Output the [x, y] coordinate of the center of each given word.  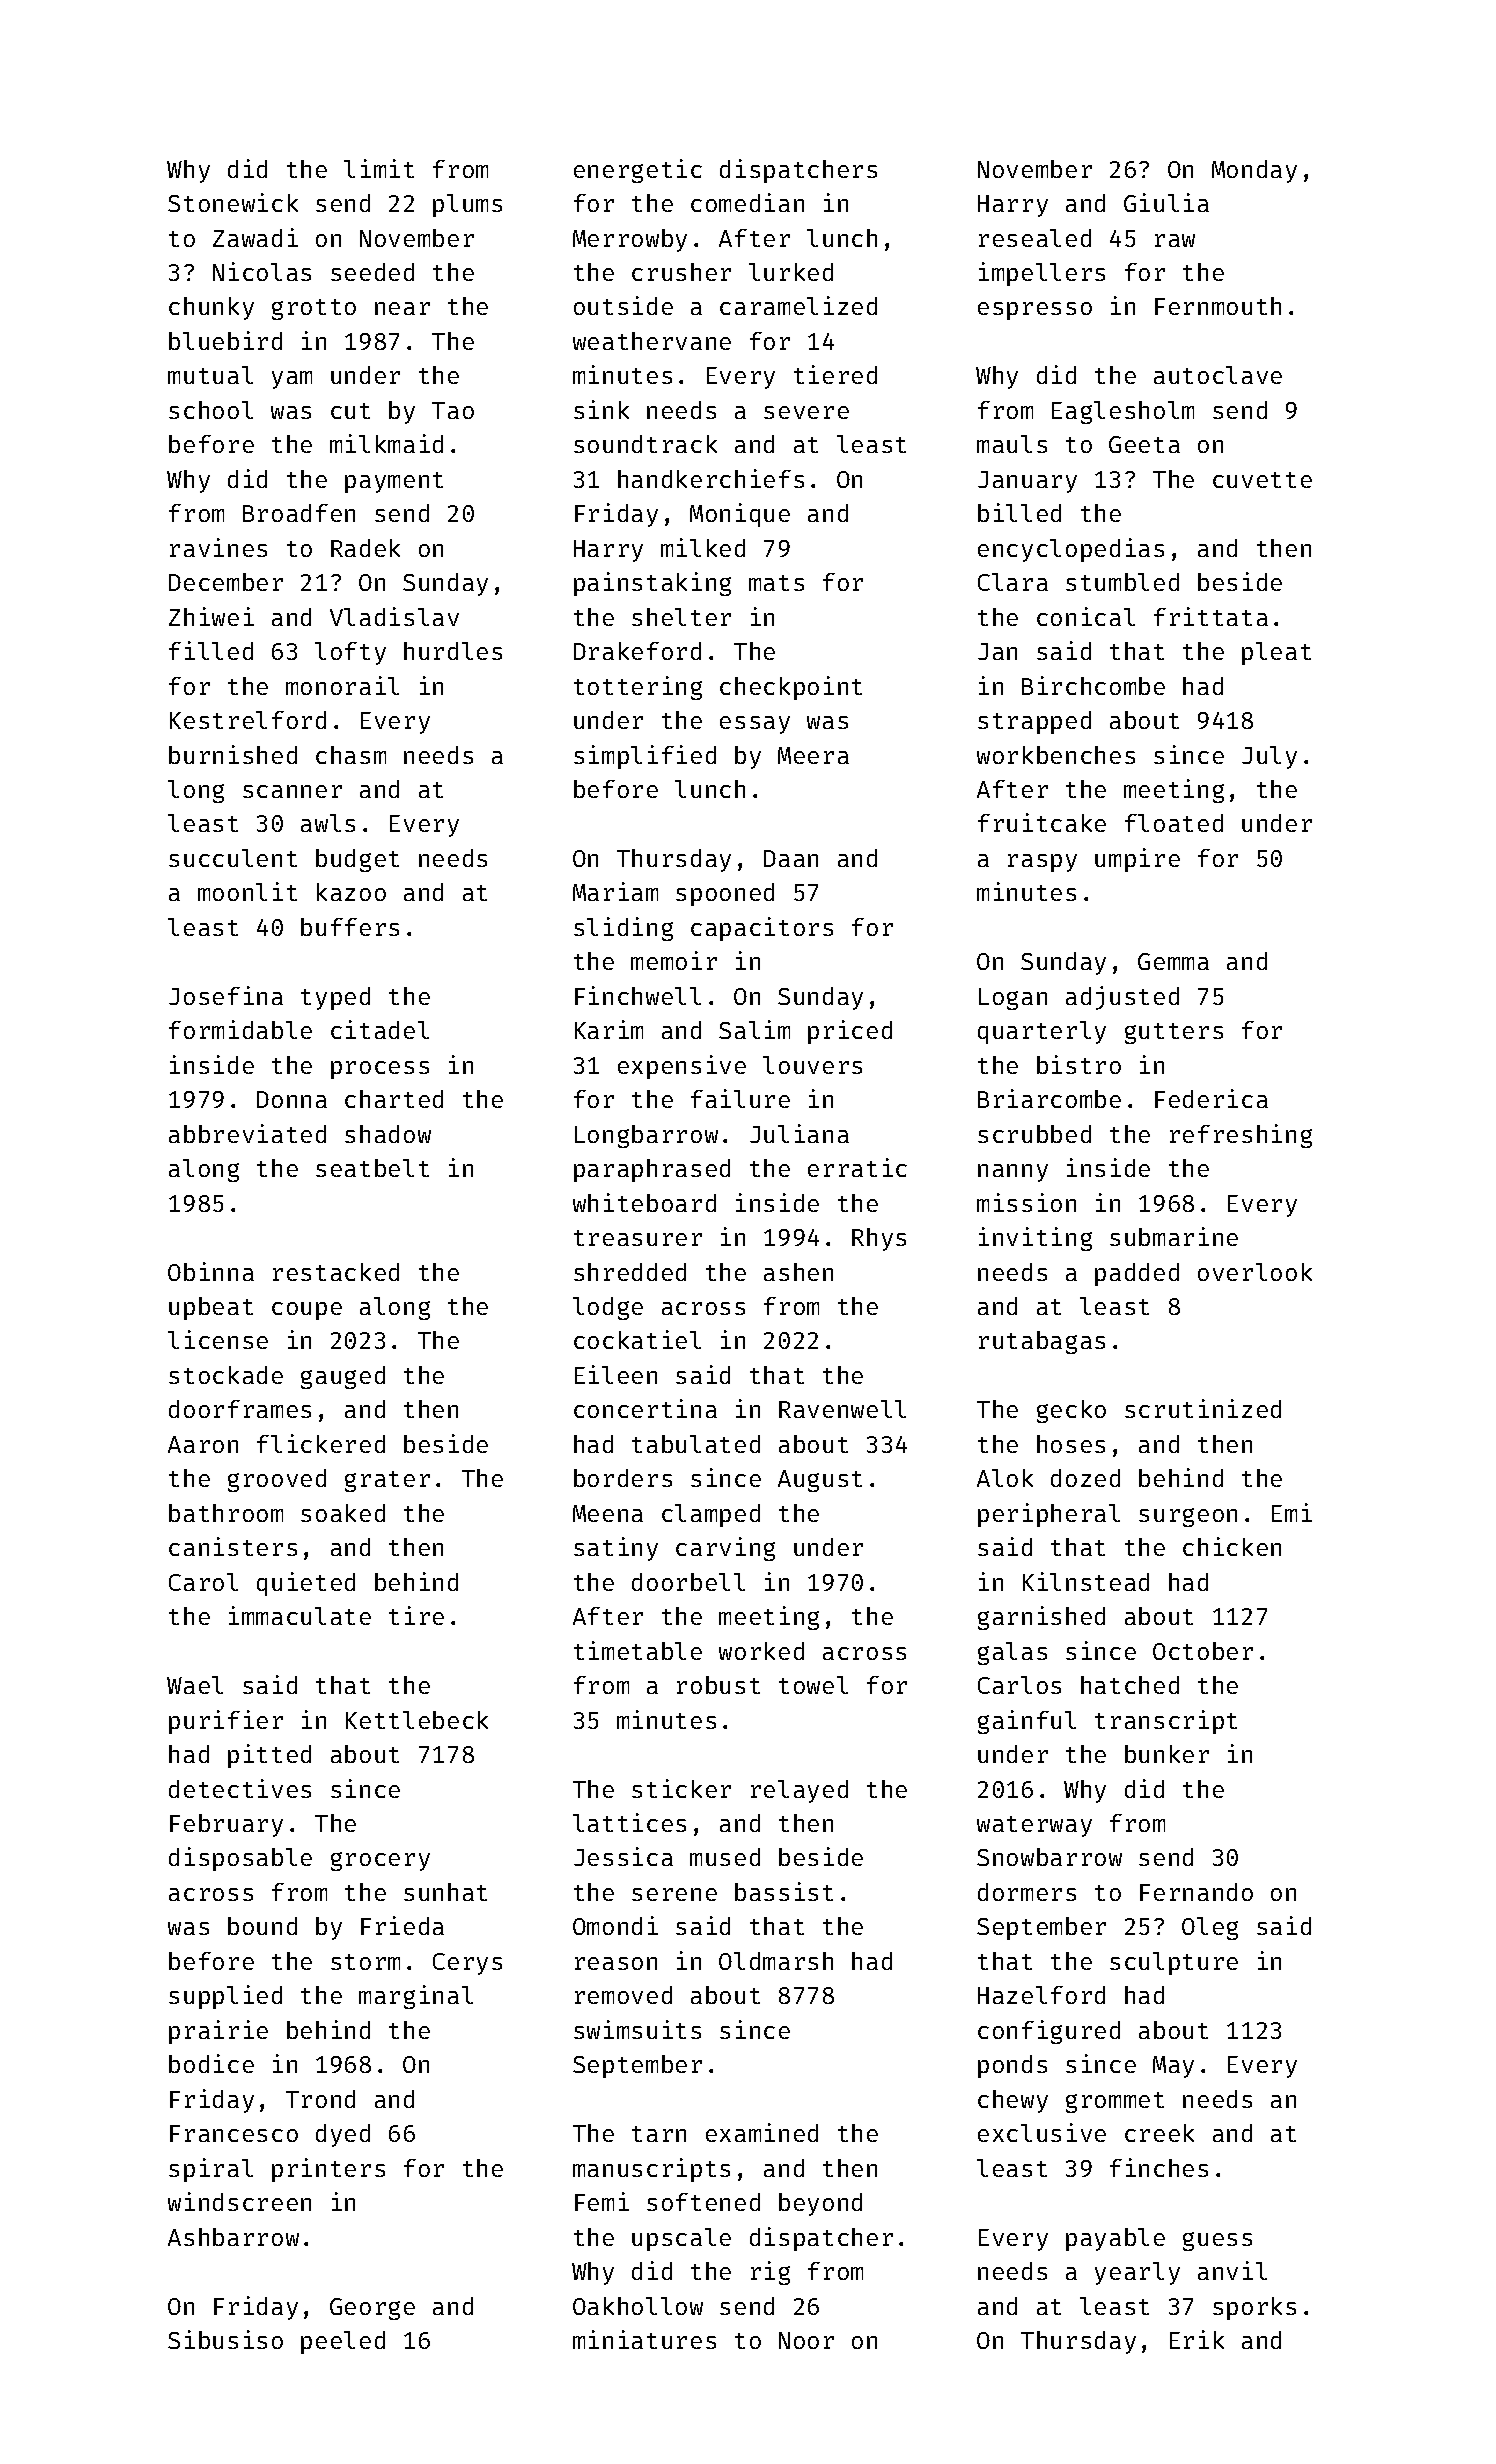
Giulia [1166, 202]
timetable [638, 1650]
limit [379, 168]
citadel [380, 1029]
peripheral [1049, 1515]
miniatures [644, 2339]
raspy [1042, 863]
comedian [747, 202]
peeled [343, 2342]
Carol [203, 1582]
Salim [754, 1029]
